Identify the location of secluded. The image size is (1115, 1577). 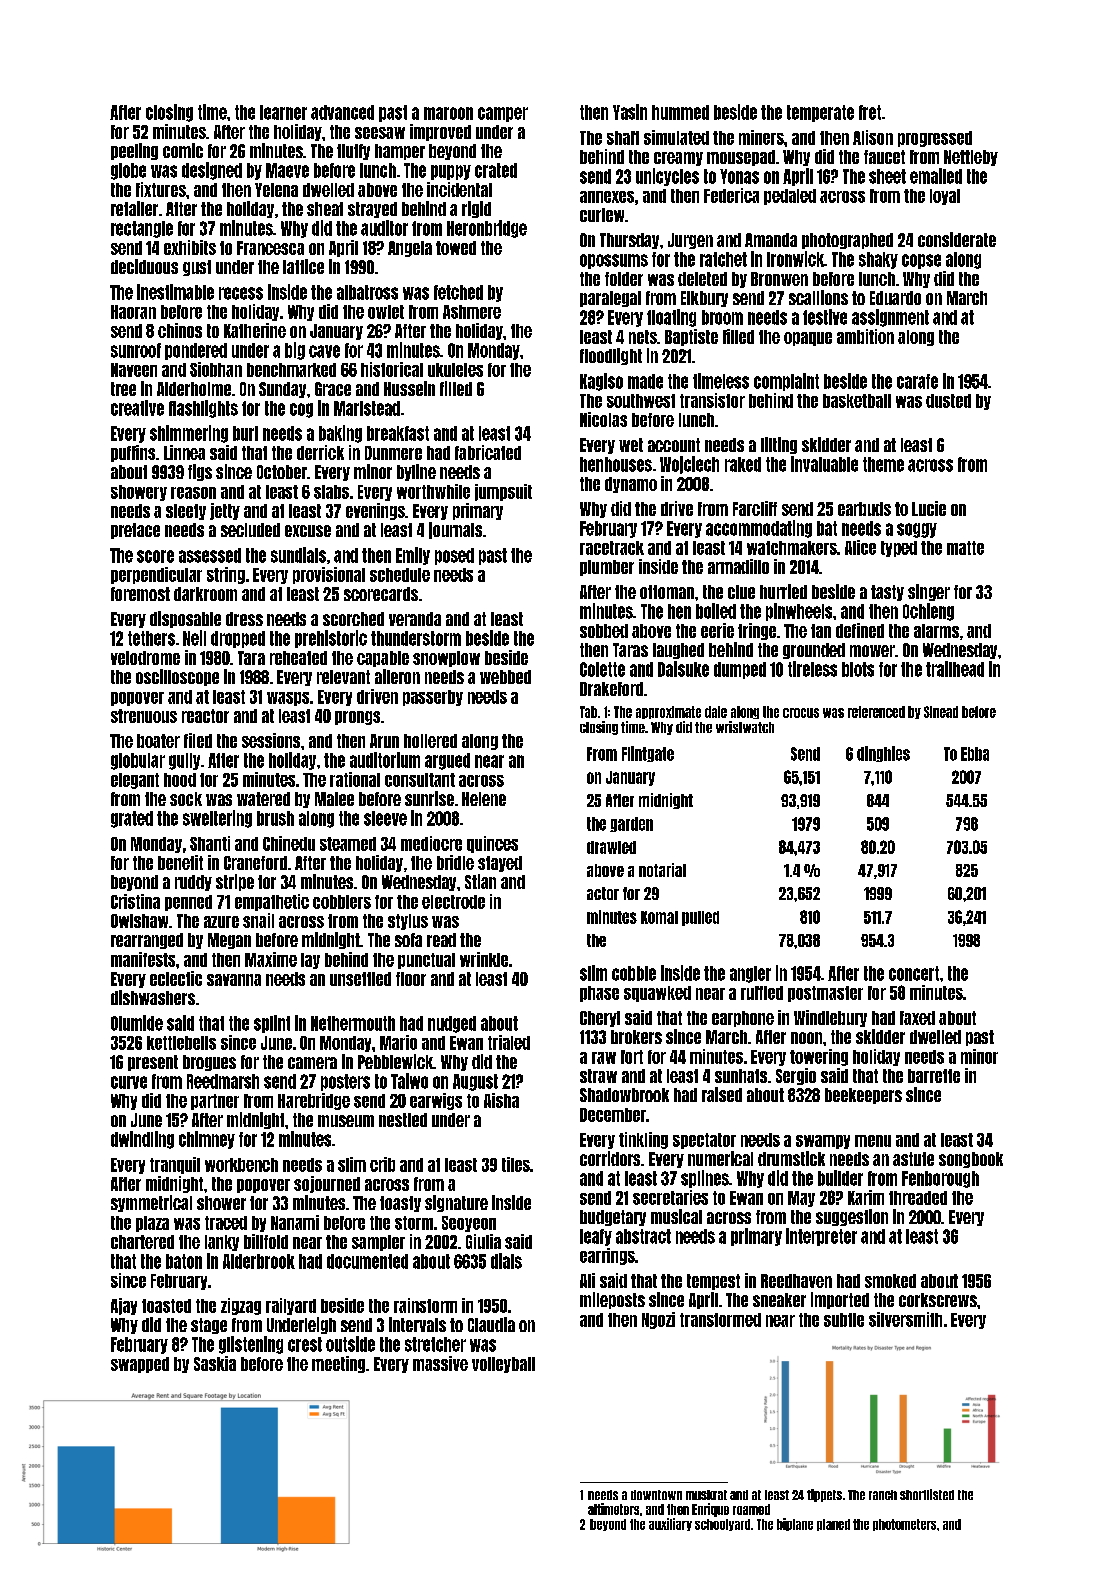
(250, 530).
